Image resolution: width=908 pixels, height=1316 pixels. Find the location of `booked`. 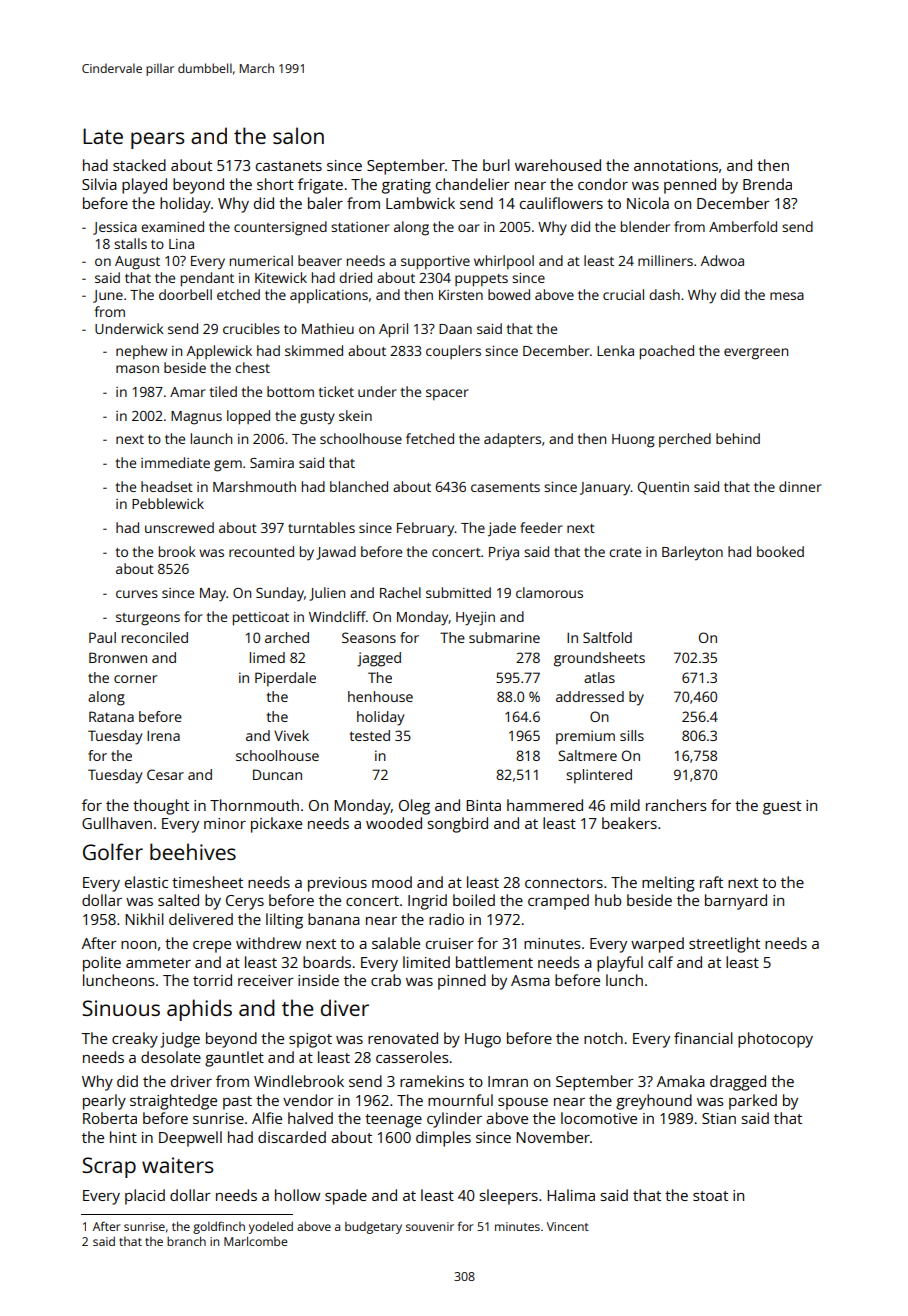

booked is located at coordinates (780, 551).
